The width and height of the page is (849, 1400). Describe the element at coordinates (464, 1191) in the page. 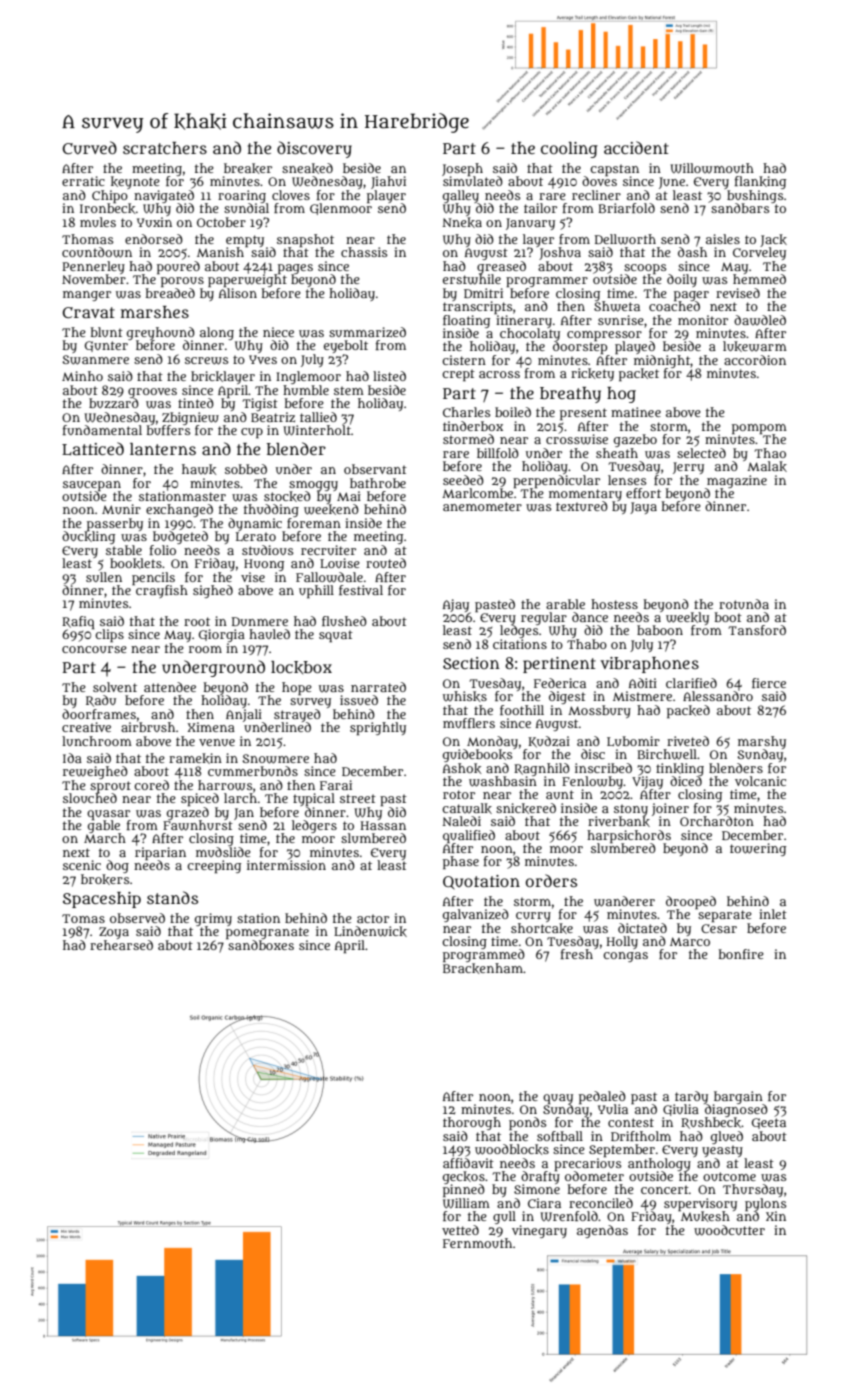

I see `pinned` at that location.
